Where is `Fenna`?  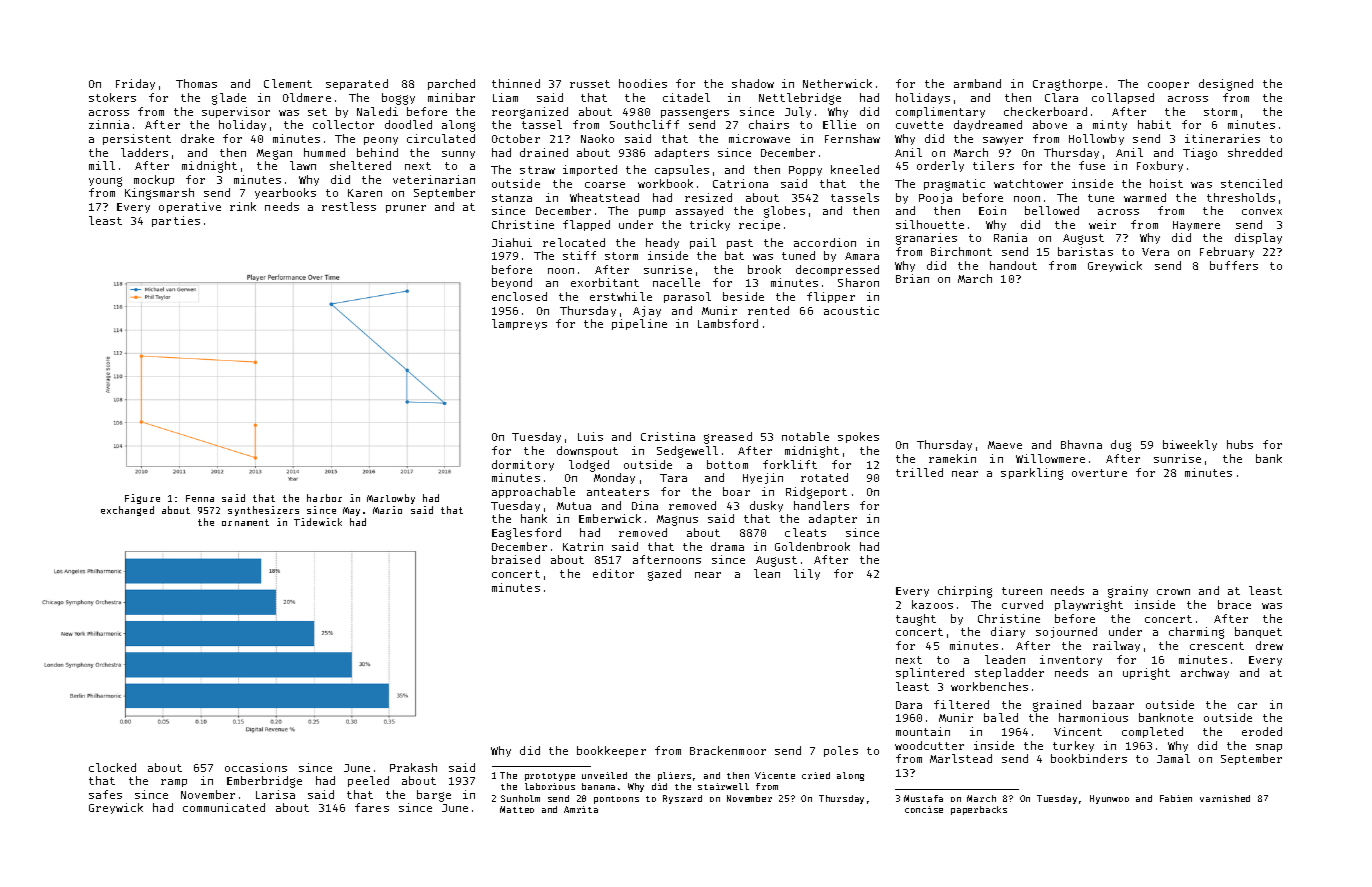 Fenna is located at coordinates (200, 498).
